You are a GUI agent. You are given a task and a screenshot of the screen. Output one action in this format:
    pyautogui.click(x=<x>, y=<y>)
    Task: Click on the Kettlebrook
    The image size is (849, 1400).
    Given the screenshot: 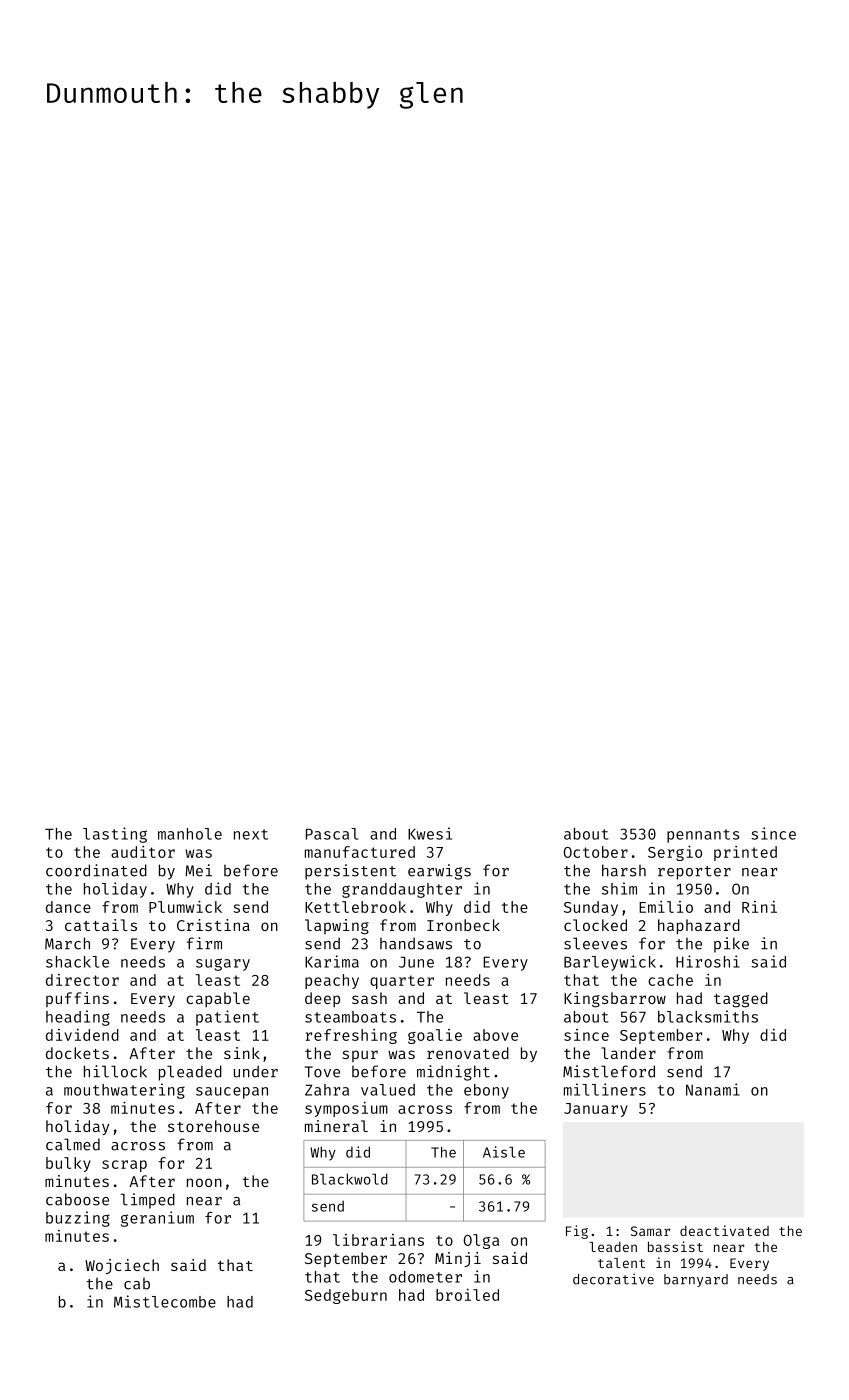 What is the action you would take?
    pyautogui.click(x=355, y=907)
